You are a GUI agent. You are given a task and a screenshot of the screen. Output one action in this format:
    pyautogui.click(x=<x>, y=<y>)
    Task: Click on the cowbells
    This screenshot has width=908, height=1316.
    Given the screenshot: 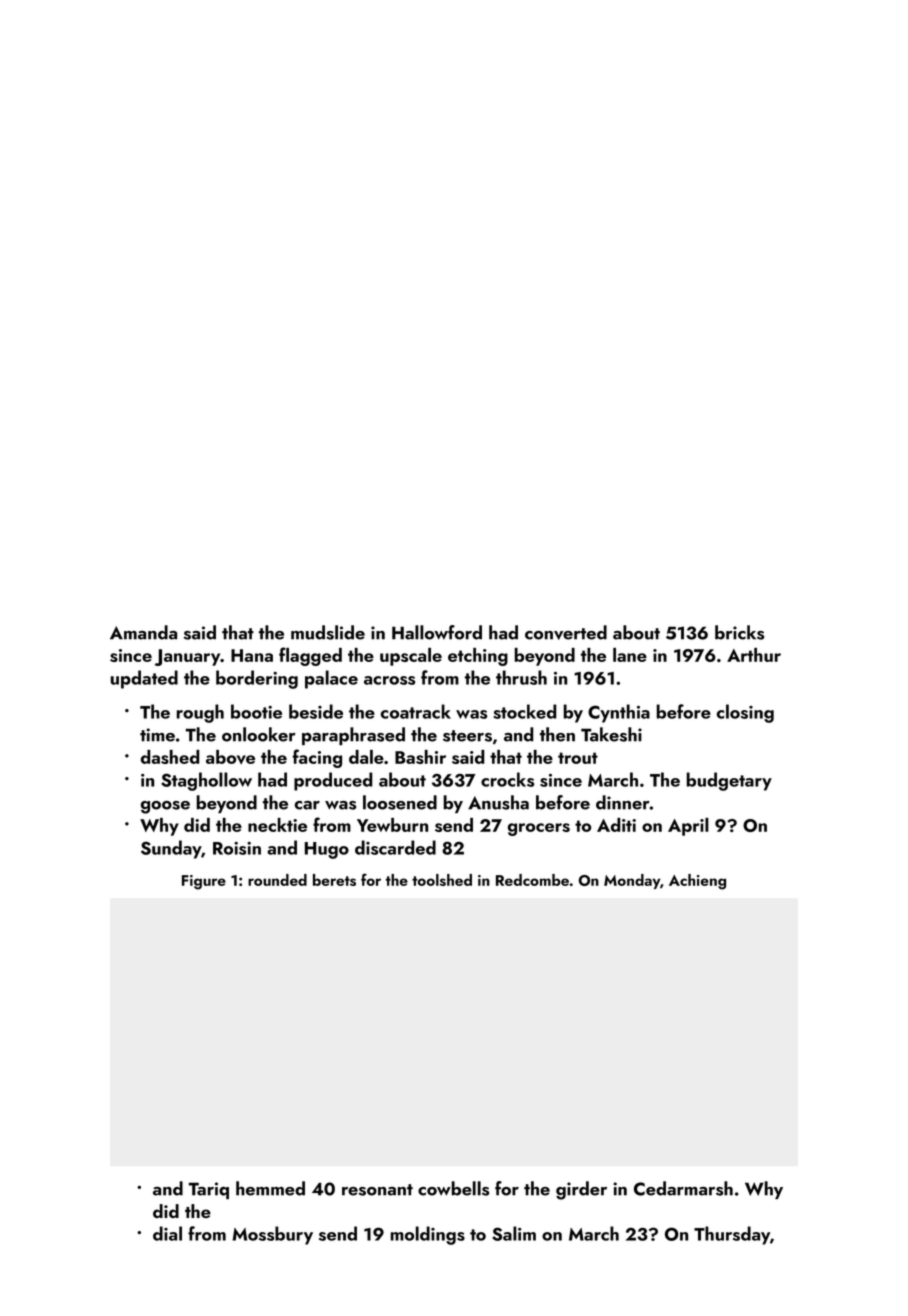 What is the action you would take?
    pyautogui.click(x=453, y=1188)
